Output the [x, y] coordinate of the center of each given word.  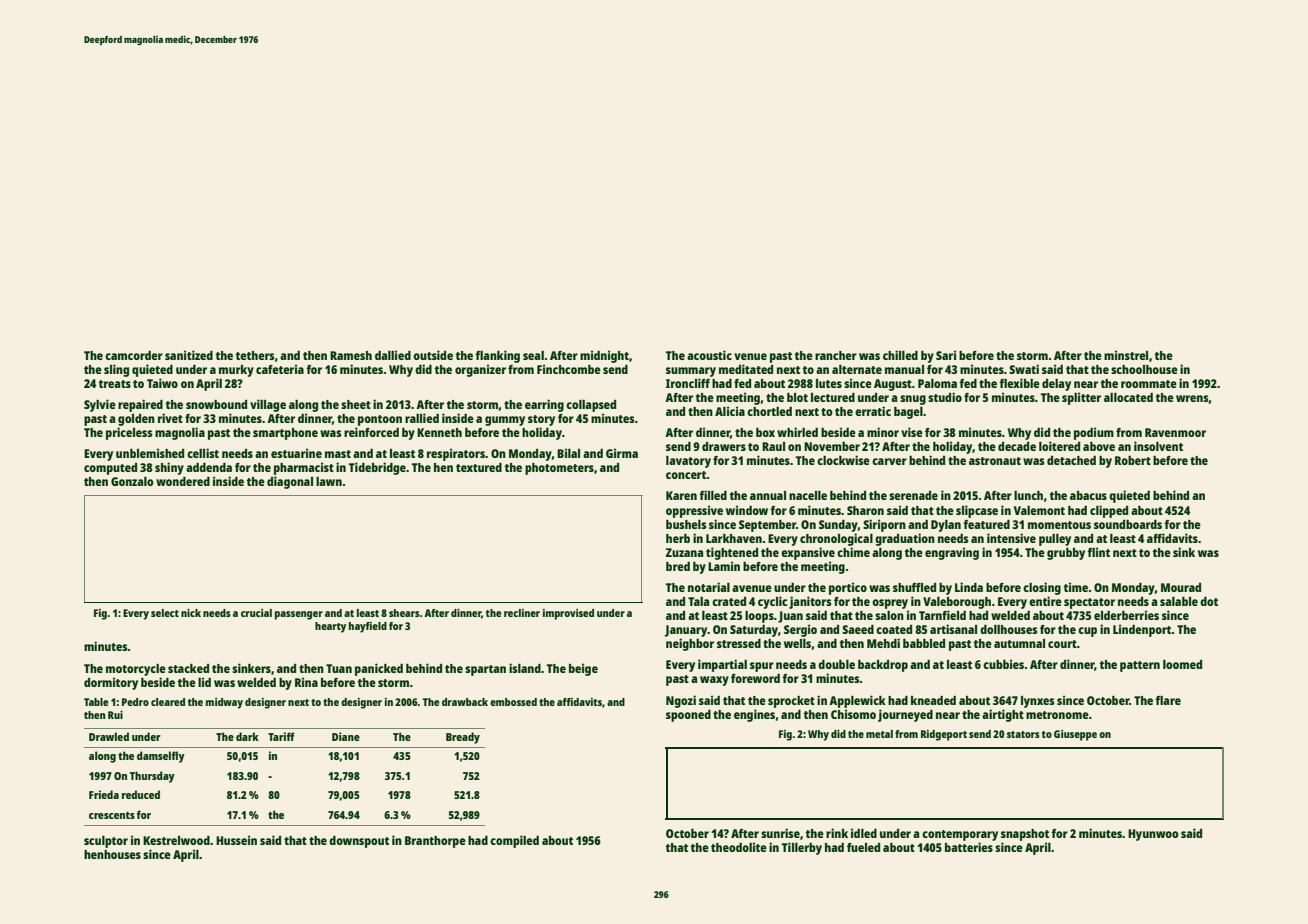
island [525, 668]
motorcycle [136, 670]
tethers [254, 355]
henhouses [112, 854]
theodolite [739, 847]
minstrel [1126, 355]
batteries [969, 847]
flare [1168, 700]
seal [533, 355]
